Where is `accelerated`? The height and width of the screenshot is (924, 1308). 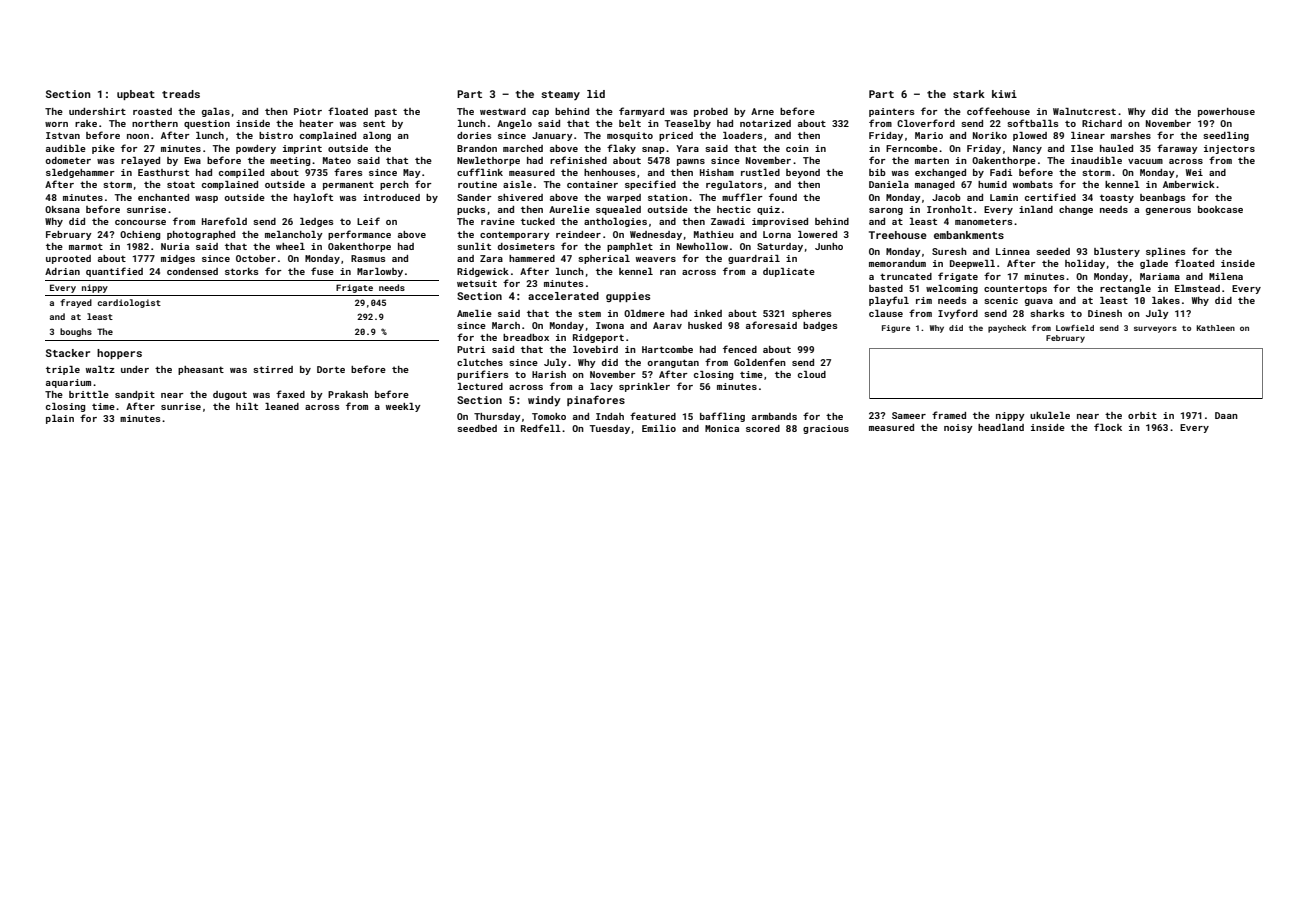
accelerated is located at coordinates (563, 296).
